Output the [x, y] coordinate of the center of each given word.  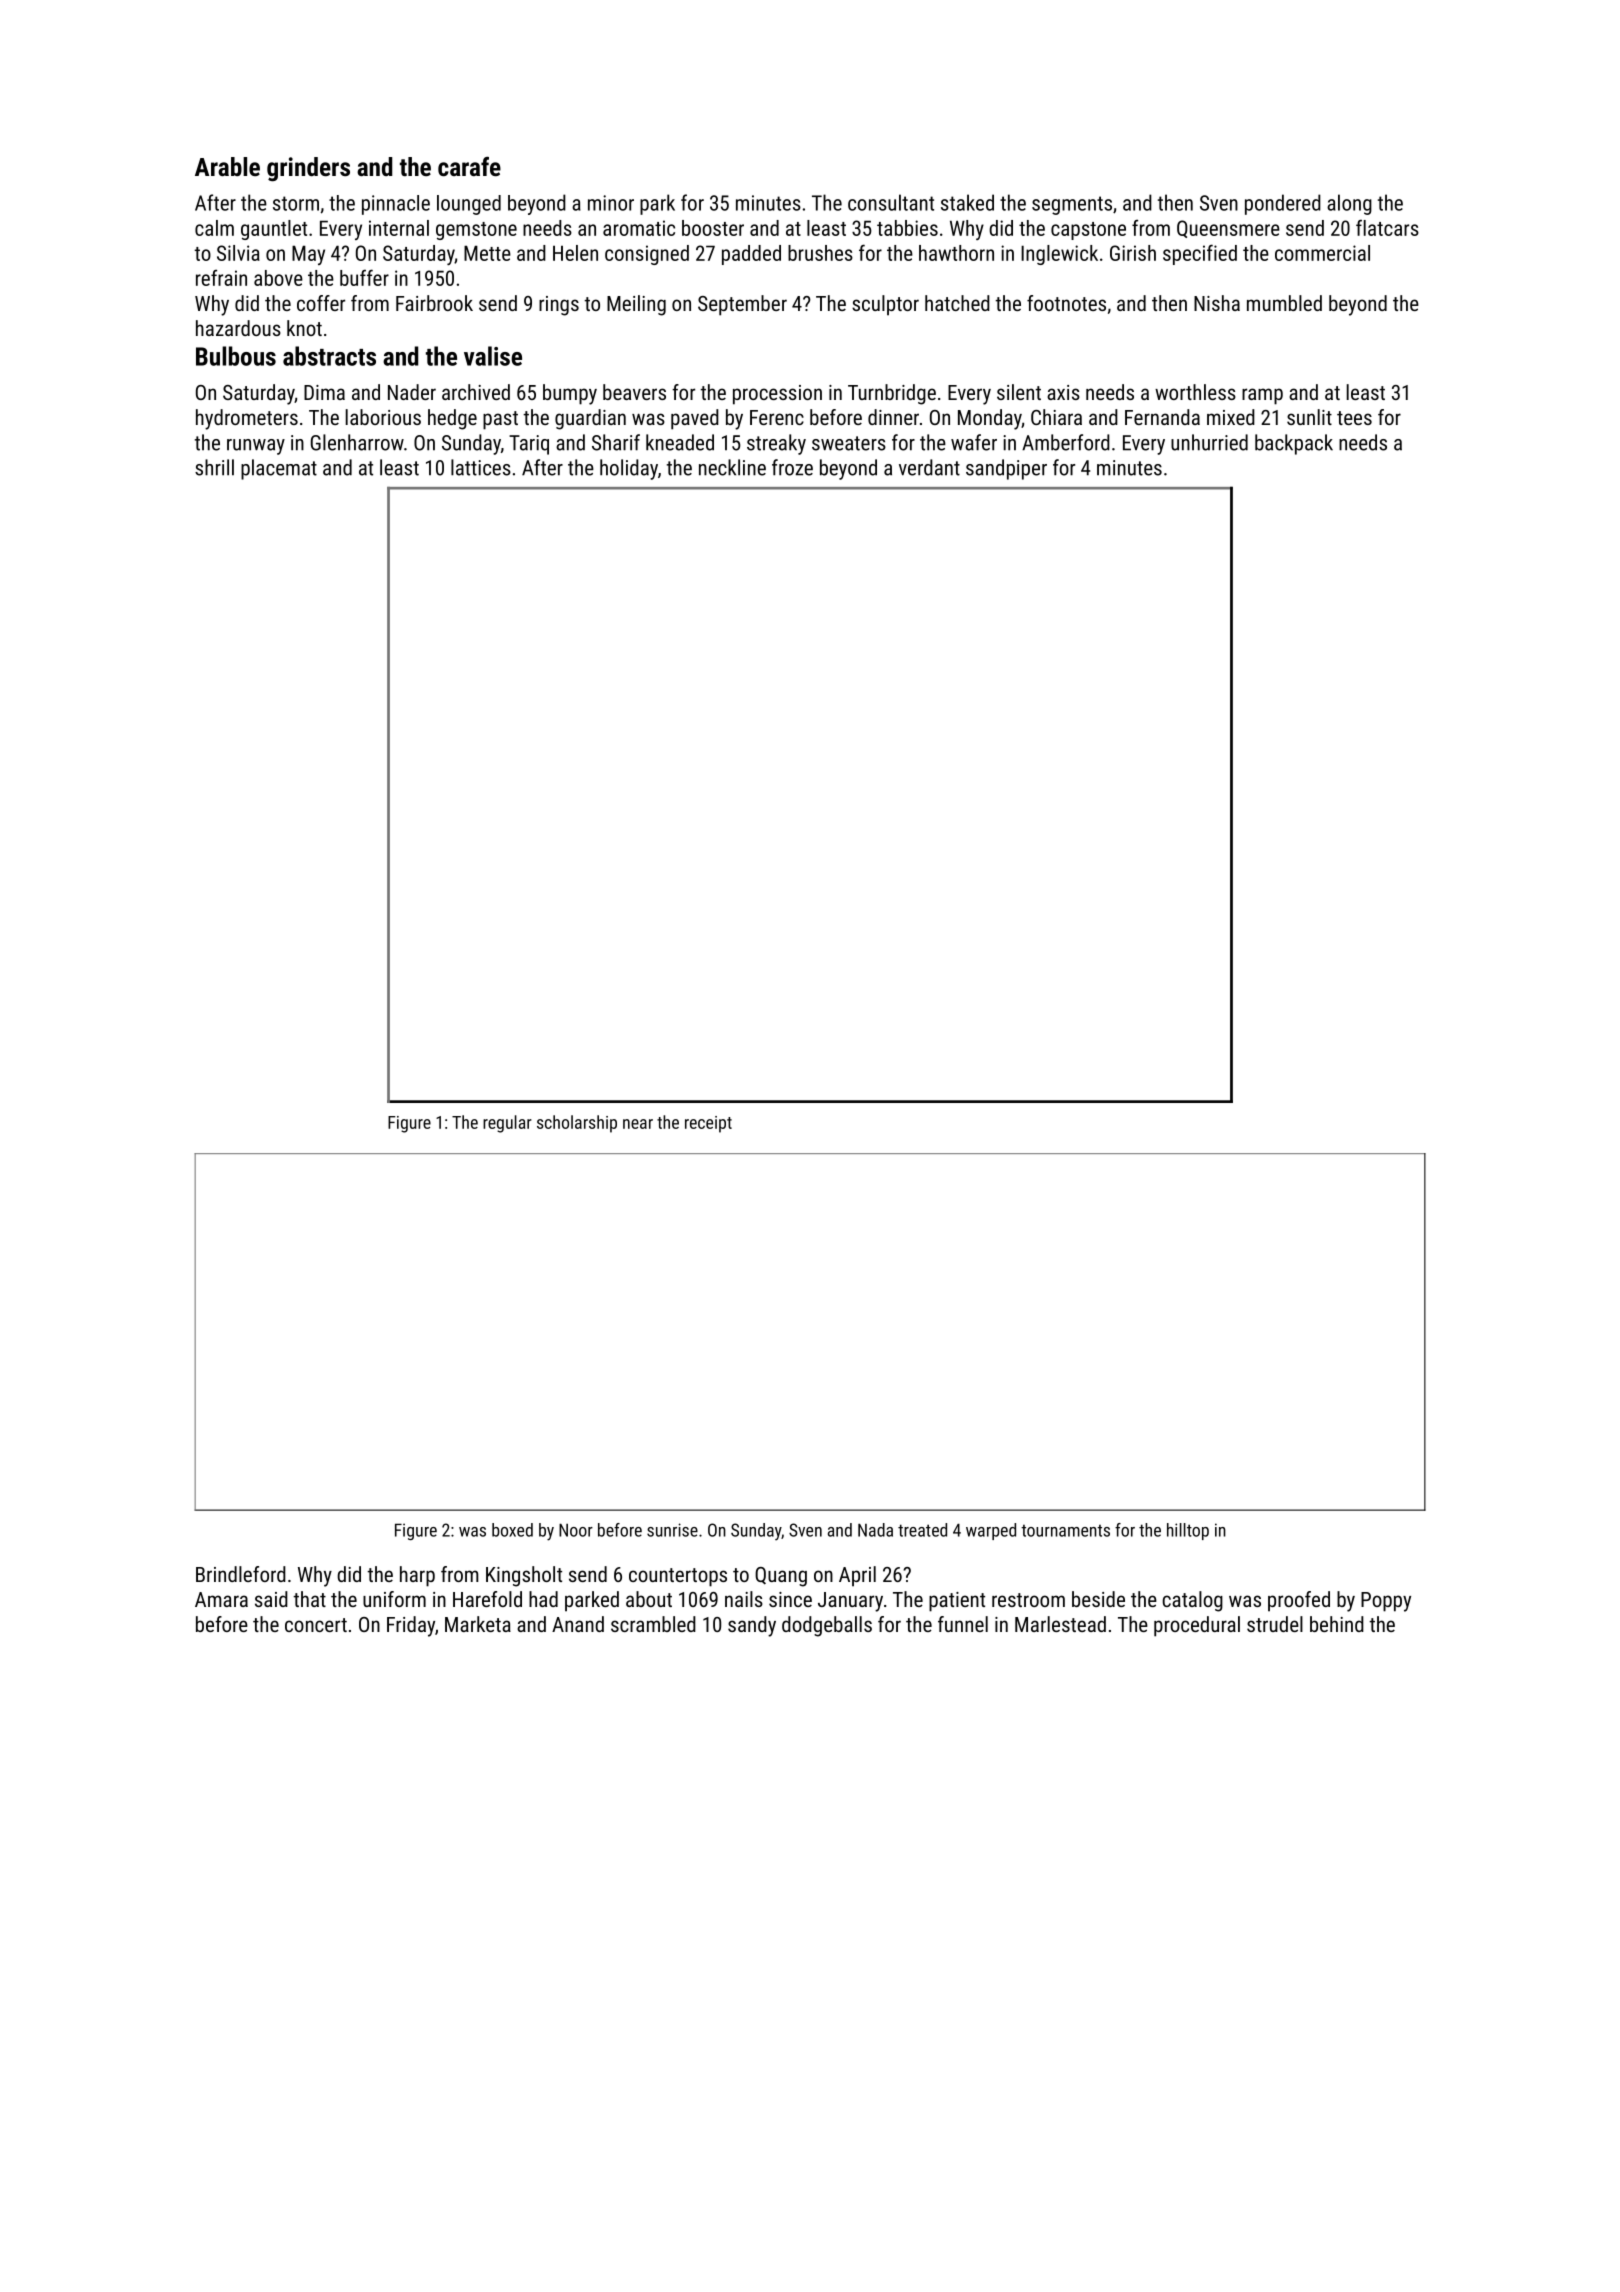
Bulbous [236, 356]
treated [922, 1530]
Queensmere [1228, 229]
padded [751, 255]
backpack [1294, 444]
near [638, 1124]
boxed [512, 1530]
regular [507, 1124]
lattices [481, 467]
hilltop [1188, 1531]
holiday [629, 469]
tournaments [1065, 1531]
